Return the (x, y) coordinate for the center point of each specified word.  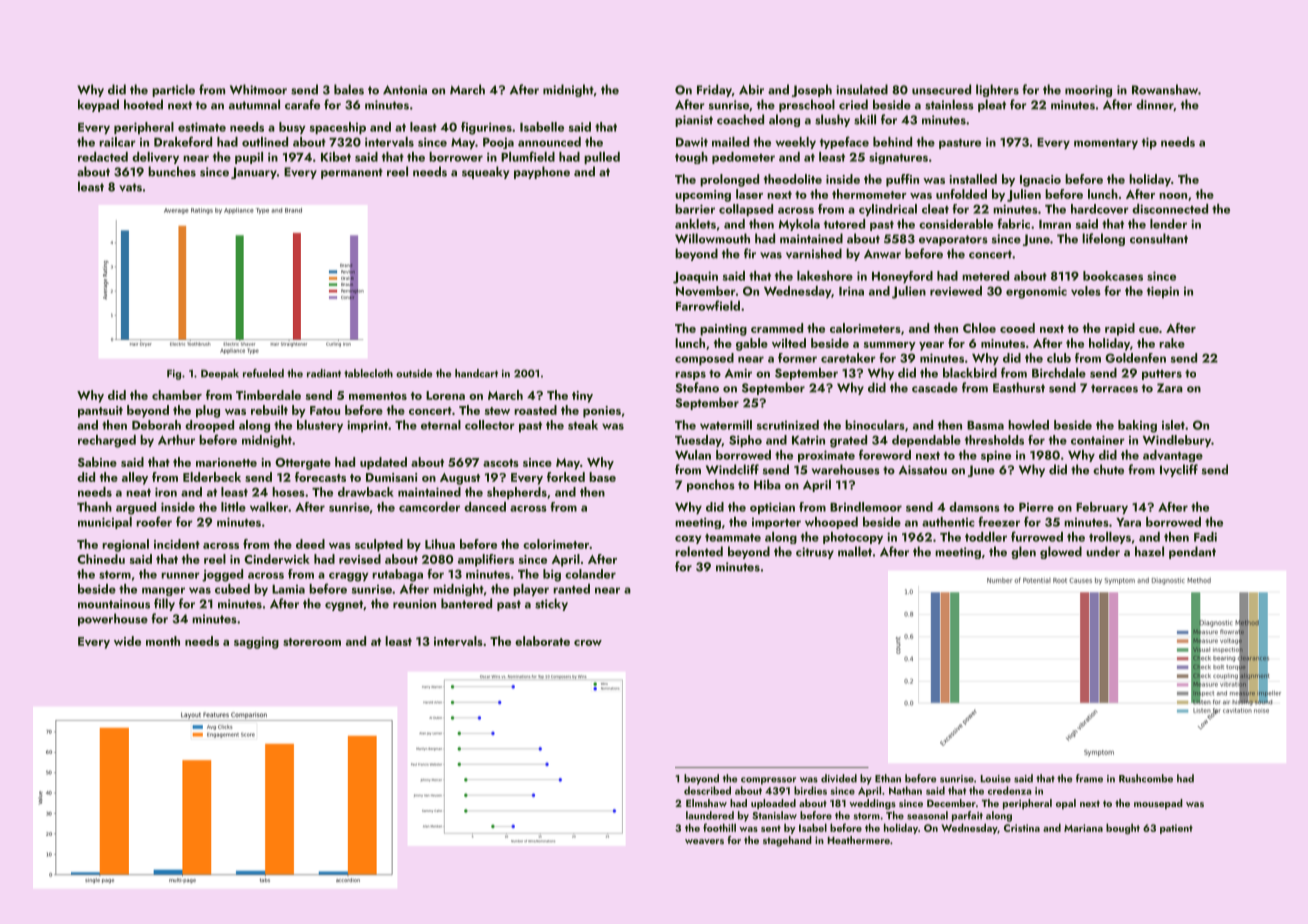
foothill (719, 827)
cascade (935, 387)
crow (588, 643)
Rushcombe (1146, 778)
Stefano (697, 387)
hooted (143, 104)
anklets (695, 224)
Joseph (811, 90)
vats (130, 187)
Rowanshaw (1165, 89)
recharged (107, 441)
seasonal (927, 815)
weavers (704, 841)
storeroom (312, 642)
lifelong (1103, 239)
